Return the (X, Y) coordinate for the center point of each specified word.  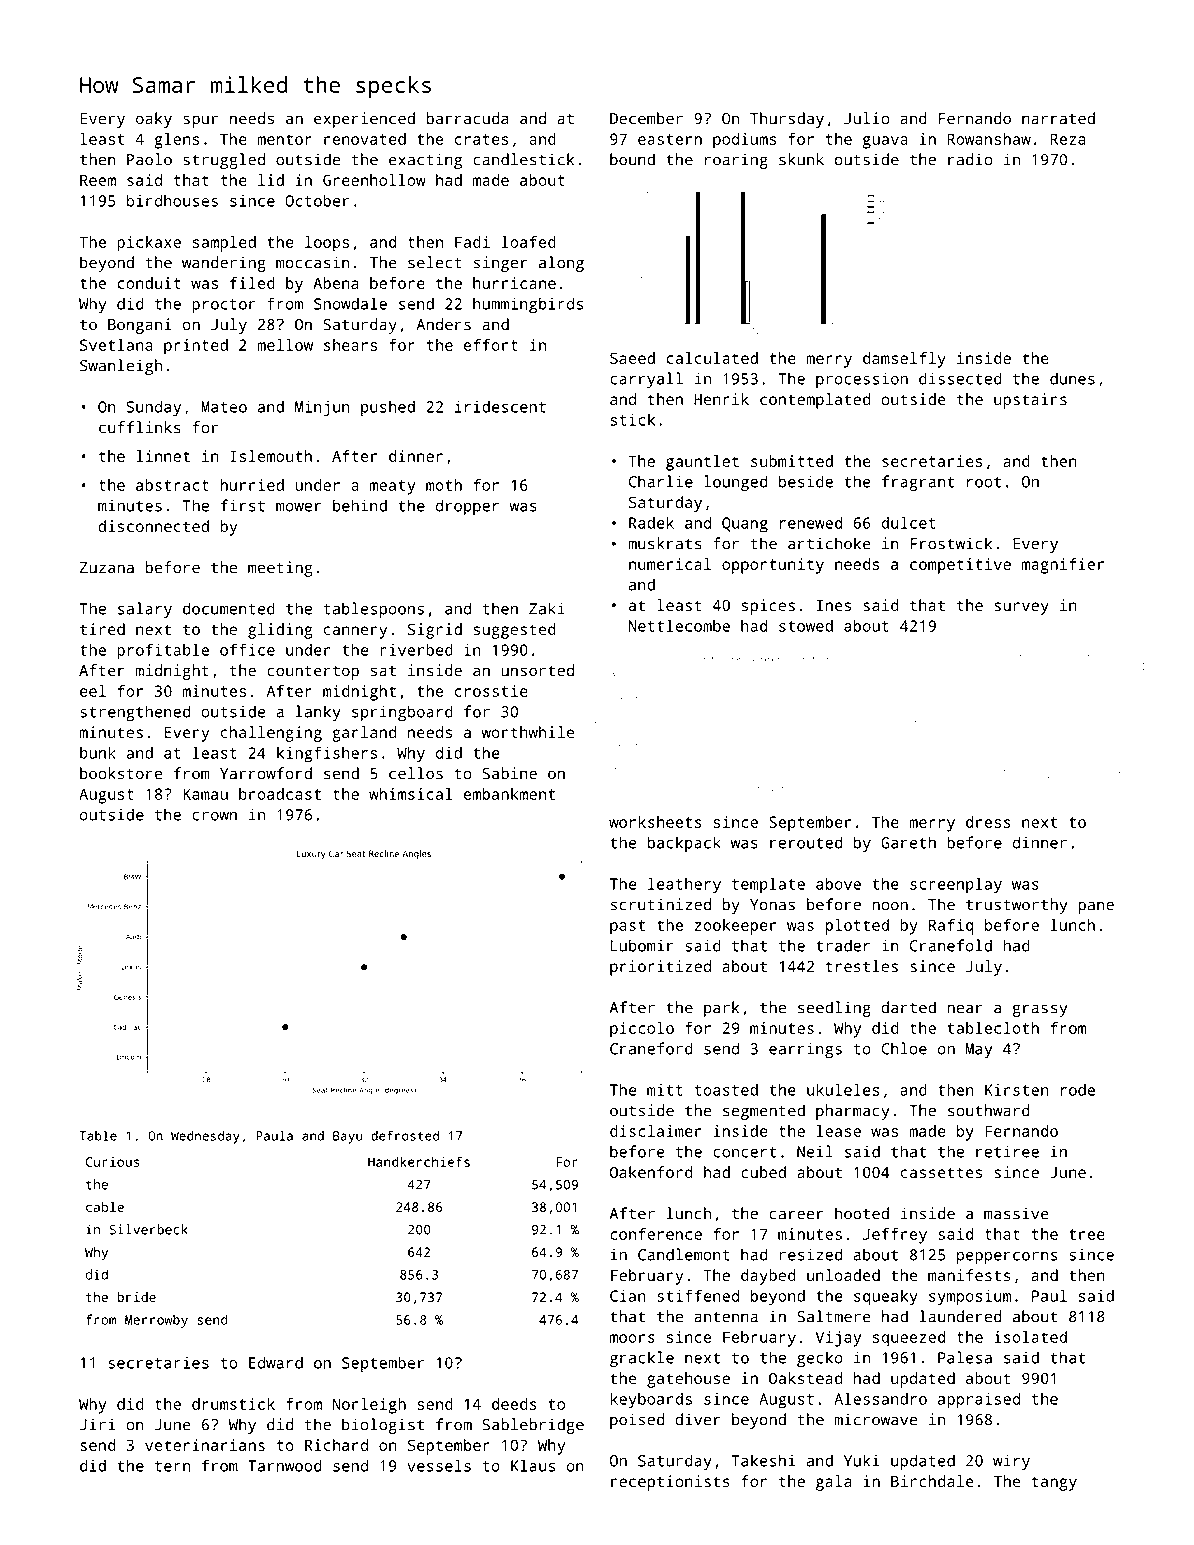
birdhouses (172, 200)
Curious (113, 1162)
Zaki (547, 608)
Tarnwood (285, 1465)
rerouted (806, 842)
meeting (280, 569)
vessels (439, 1465)
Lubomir (642, 945)
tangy (1054, 1483)
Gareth (908, 842)
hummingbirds (528, 305)
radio (970, 159)
